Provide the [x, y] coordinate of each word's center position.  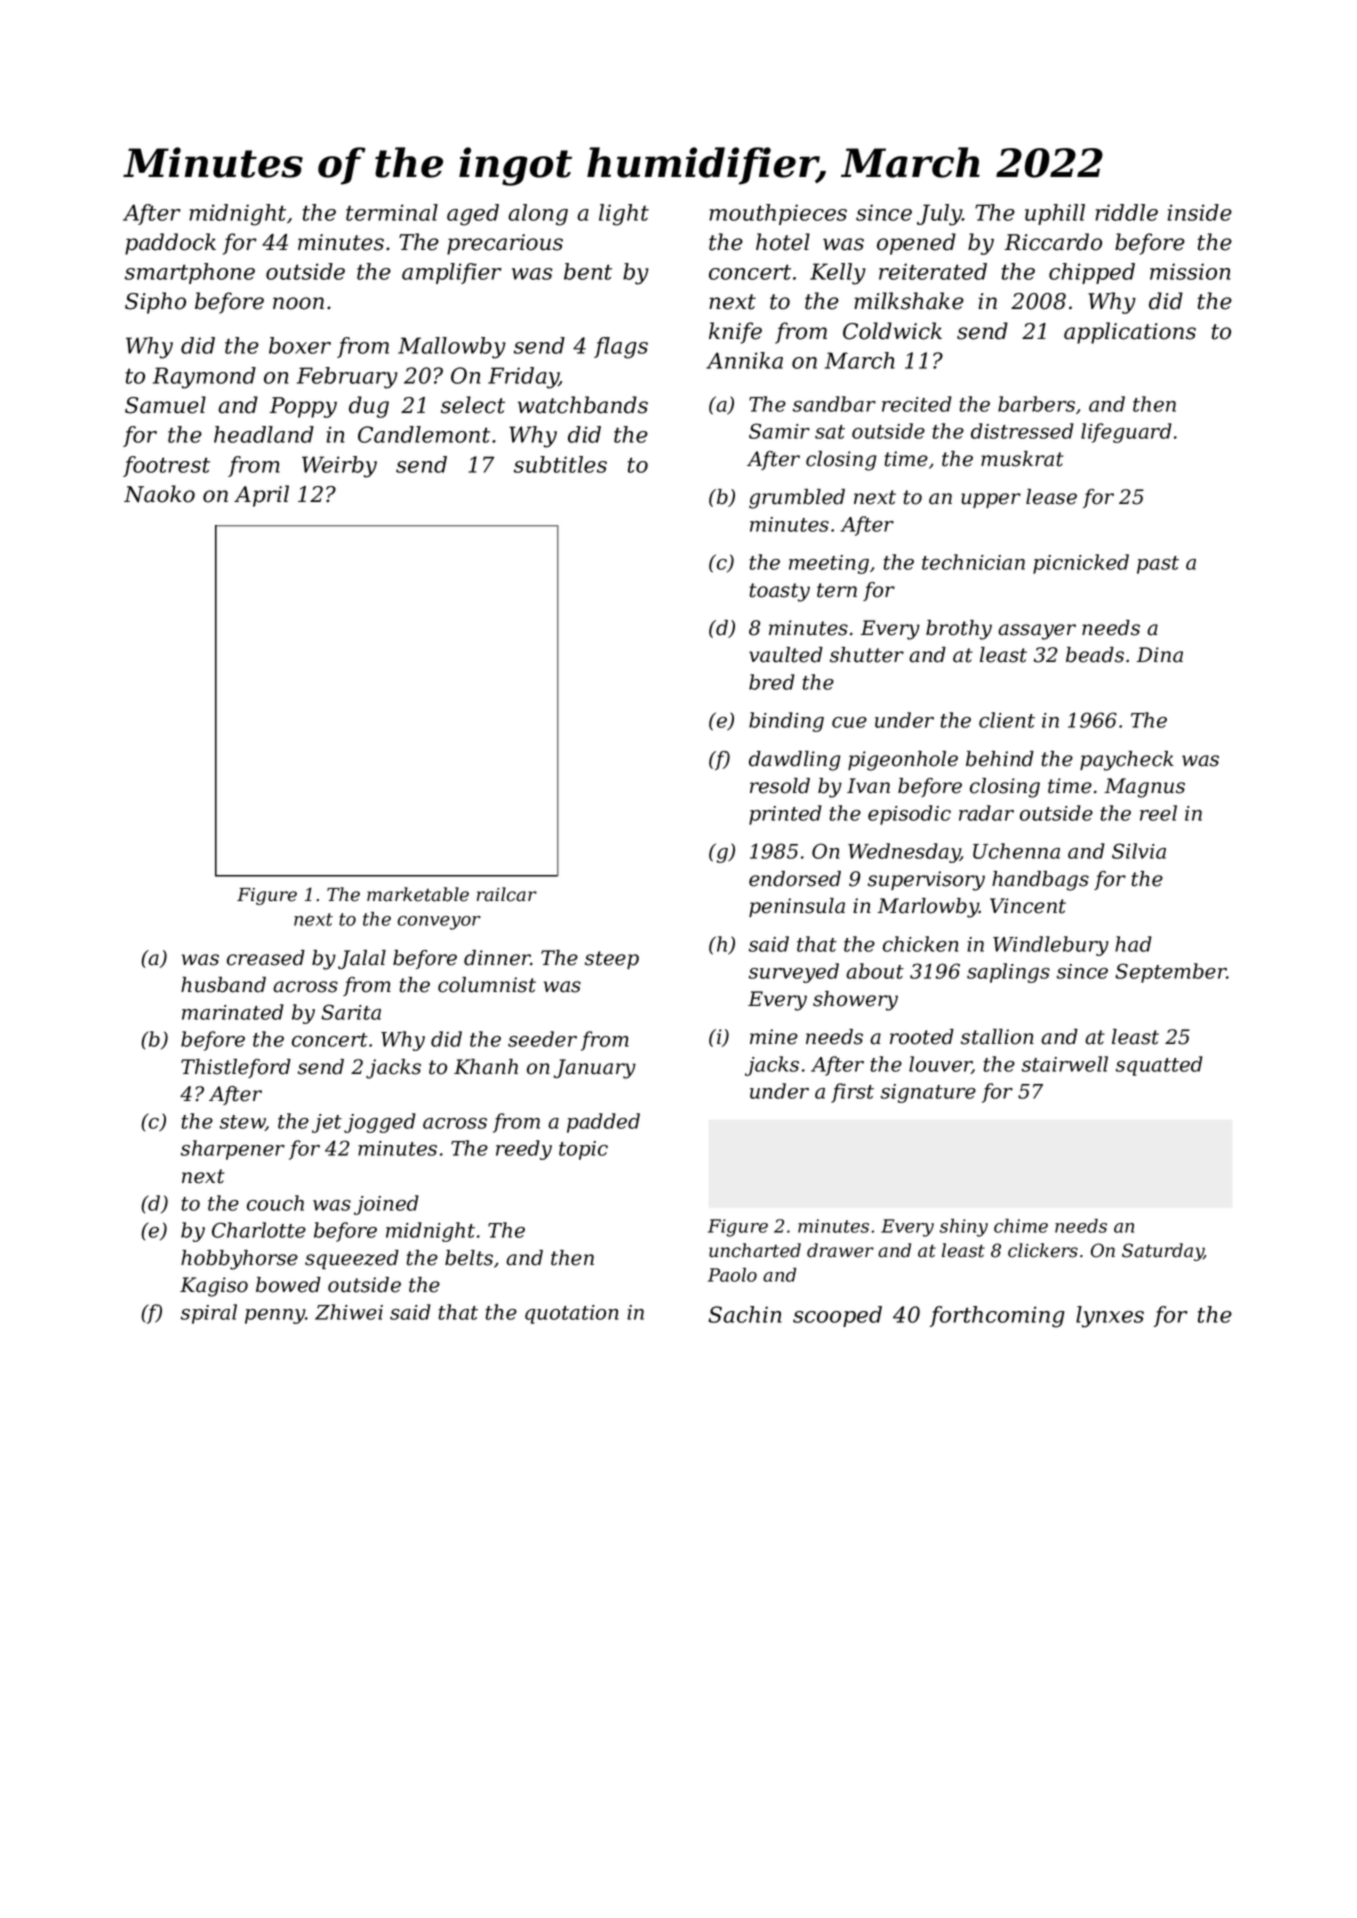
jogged [380, 1123]
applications [1130, 333]
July [939, 215]
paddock [170, 244]
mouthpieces [778, 214]
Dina [1160, 655]
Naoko [159, 494]
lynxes [1110, 1317]
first [852, 1093]
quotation [571, 1314]
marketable [418, 894]
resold [780, 786]
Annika [744, 360]
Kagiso [214, 1287]
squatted [1159, 1066]
